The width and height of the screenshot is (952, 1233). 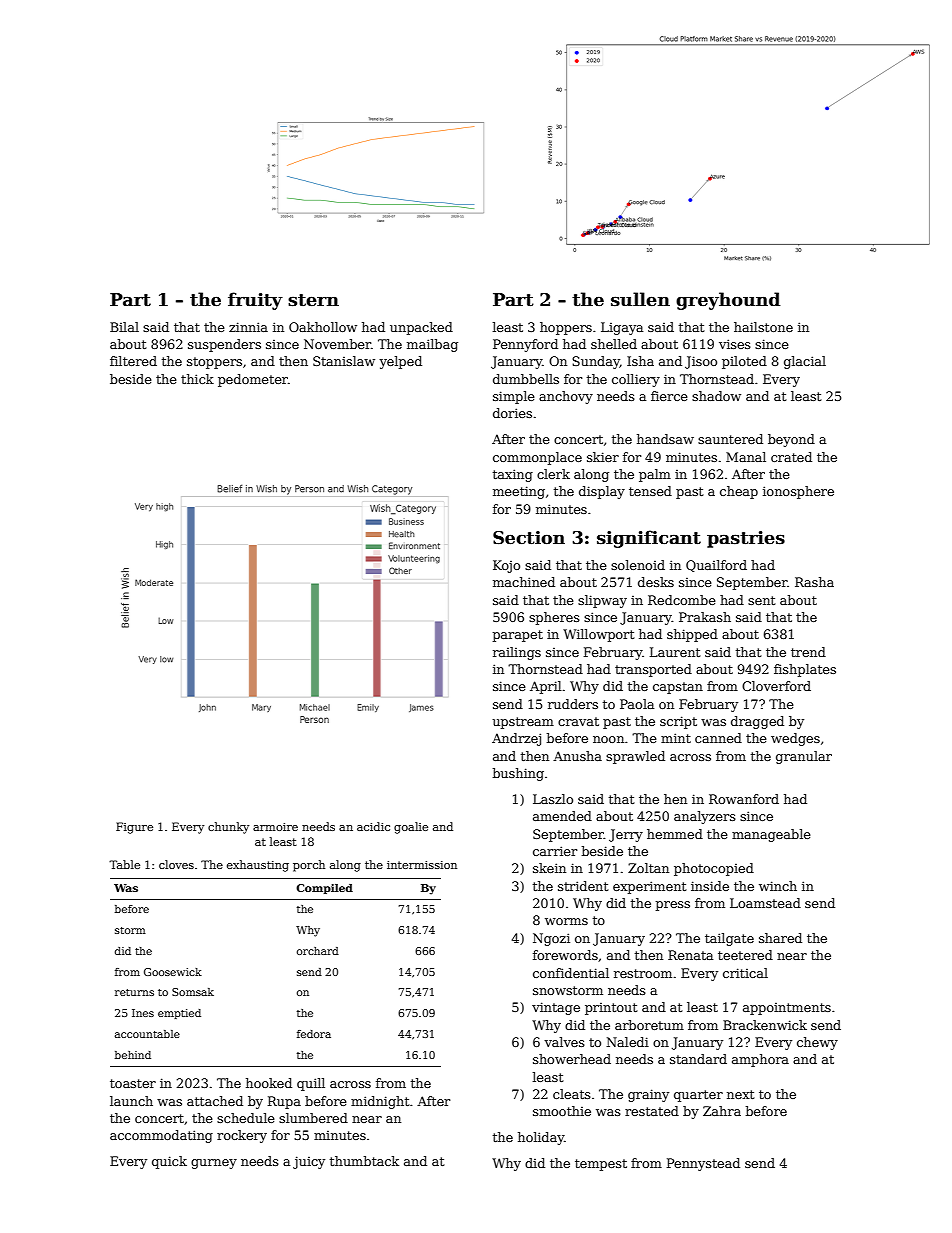 What do you see at coordinates (176, 864) in the screenshot?
I see `cloves` at bounding box center [176, 864].
